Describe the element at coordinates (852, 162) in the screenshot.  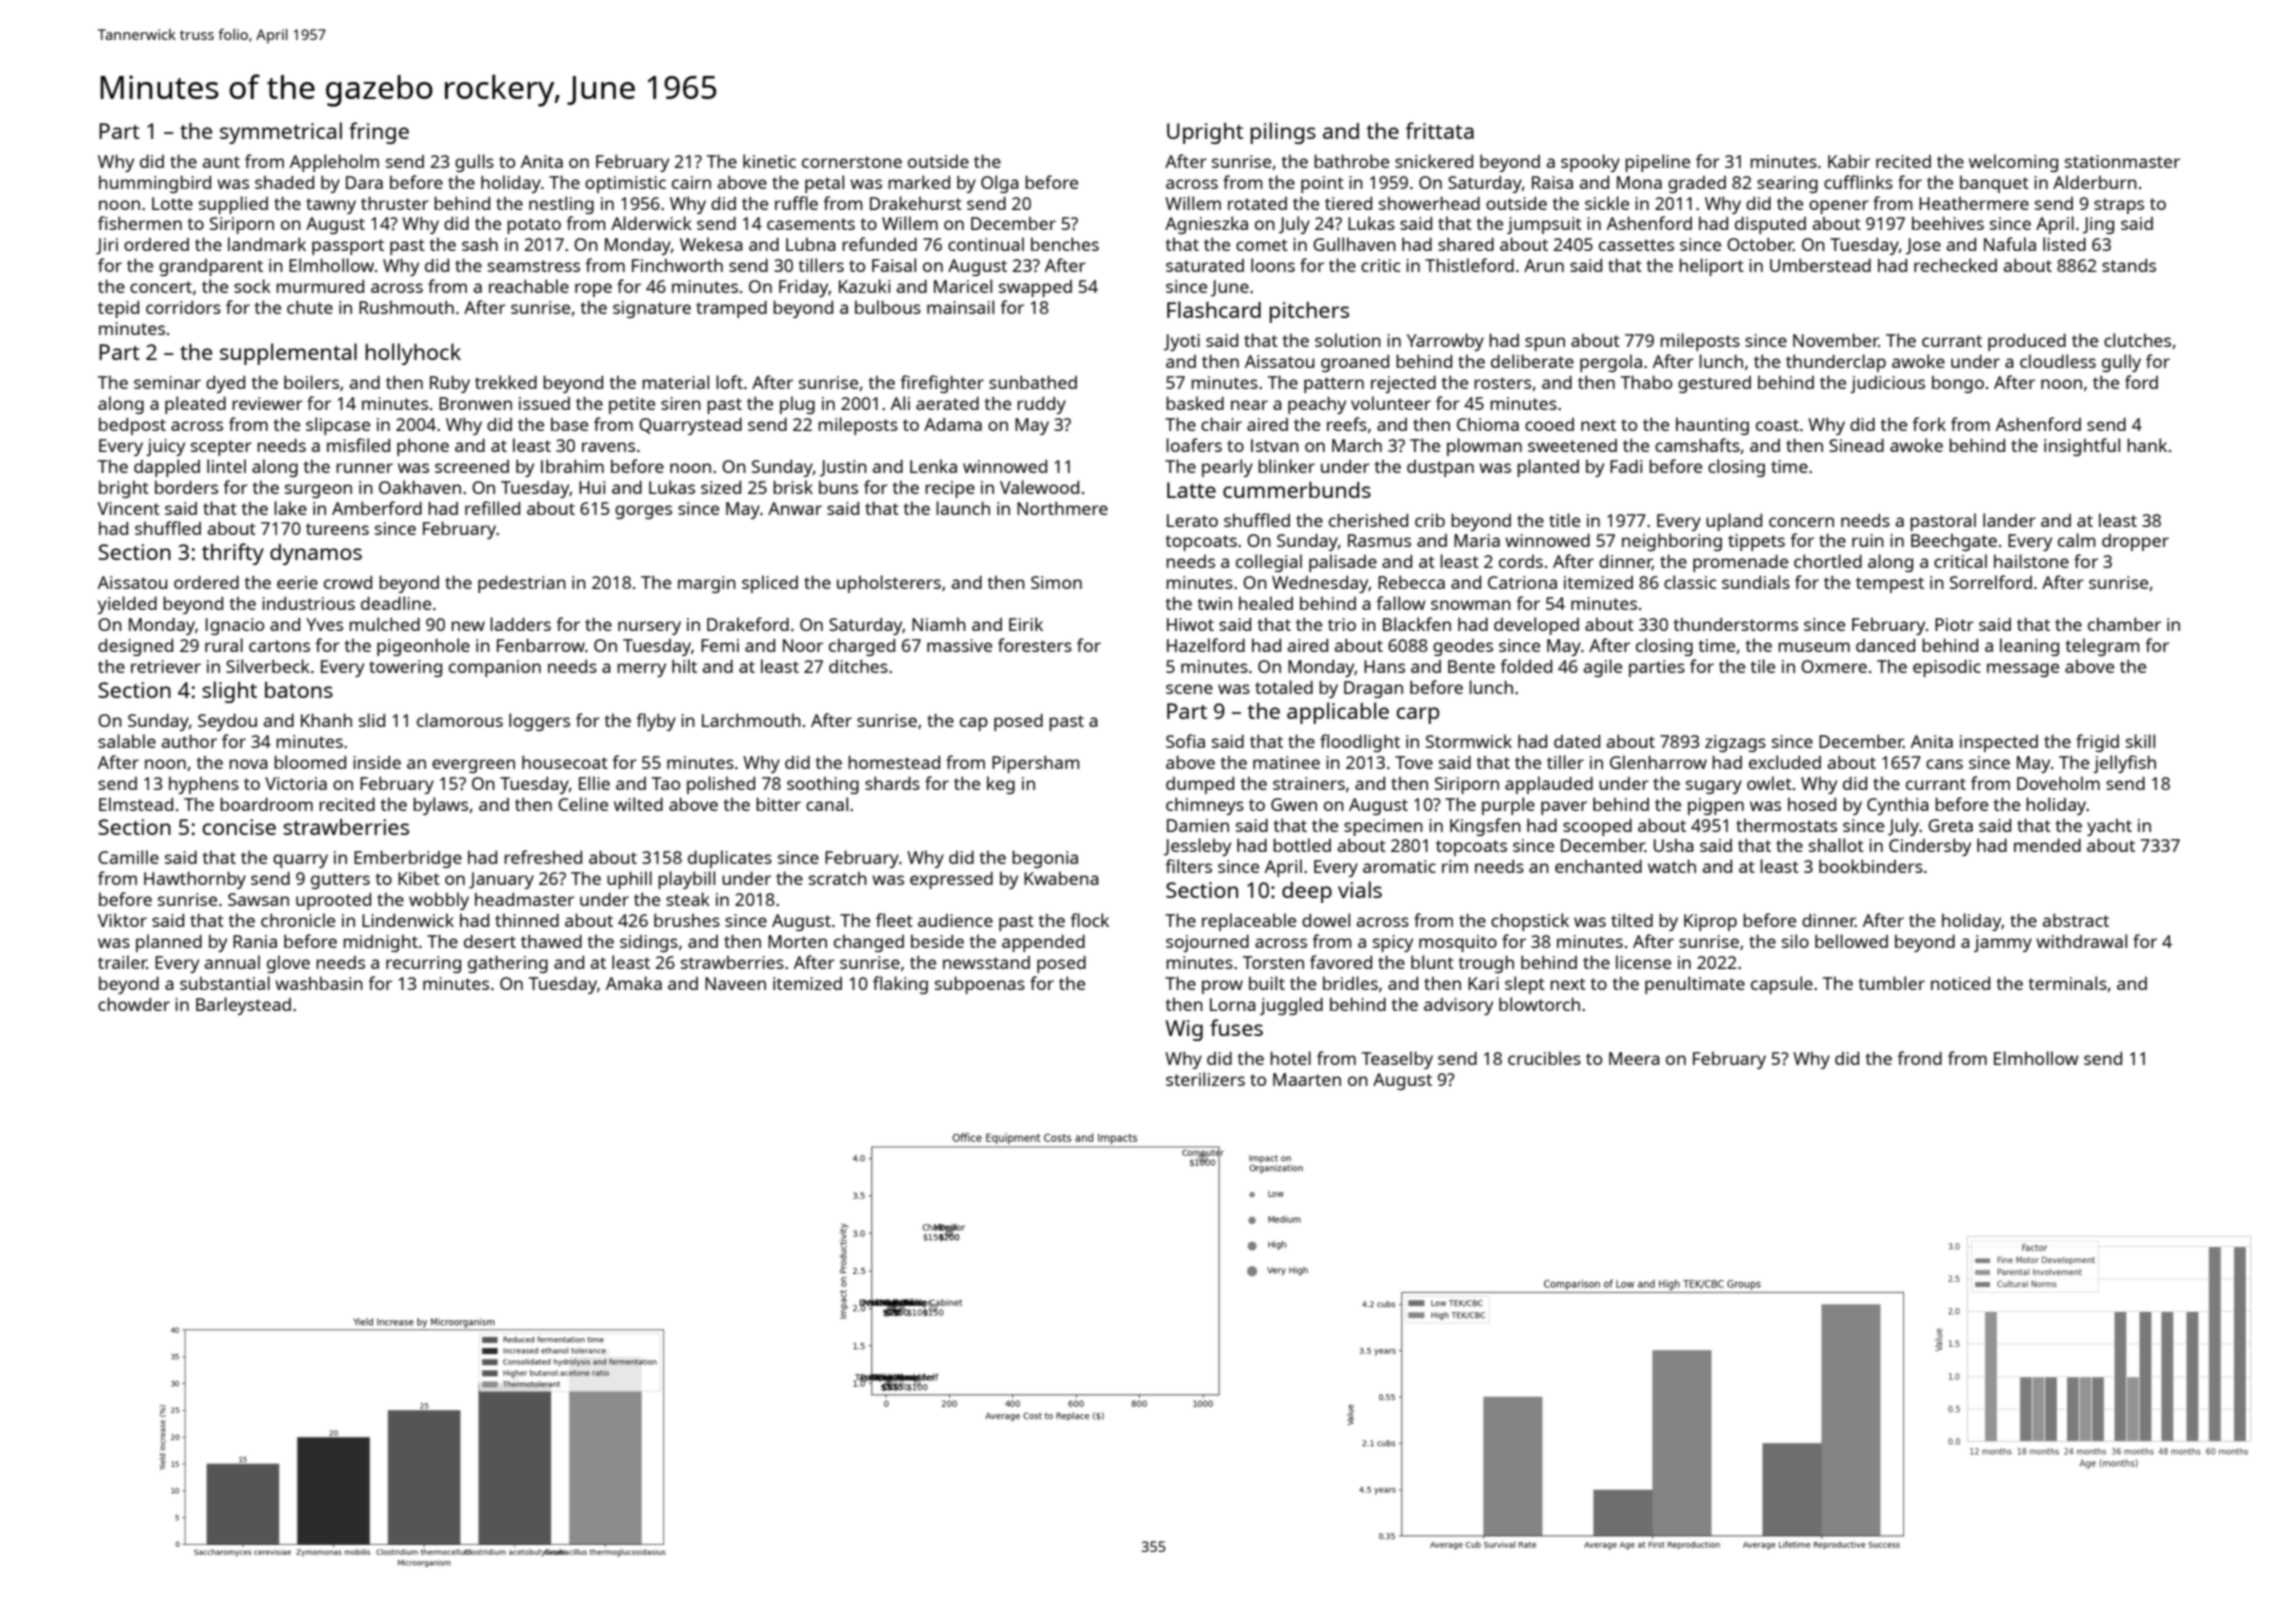
I see `cornerstone` at that location.
